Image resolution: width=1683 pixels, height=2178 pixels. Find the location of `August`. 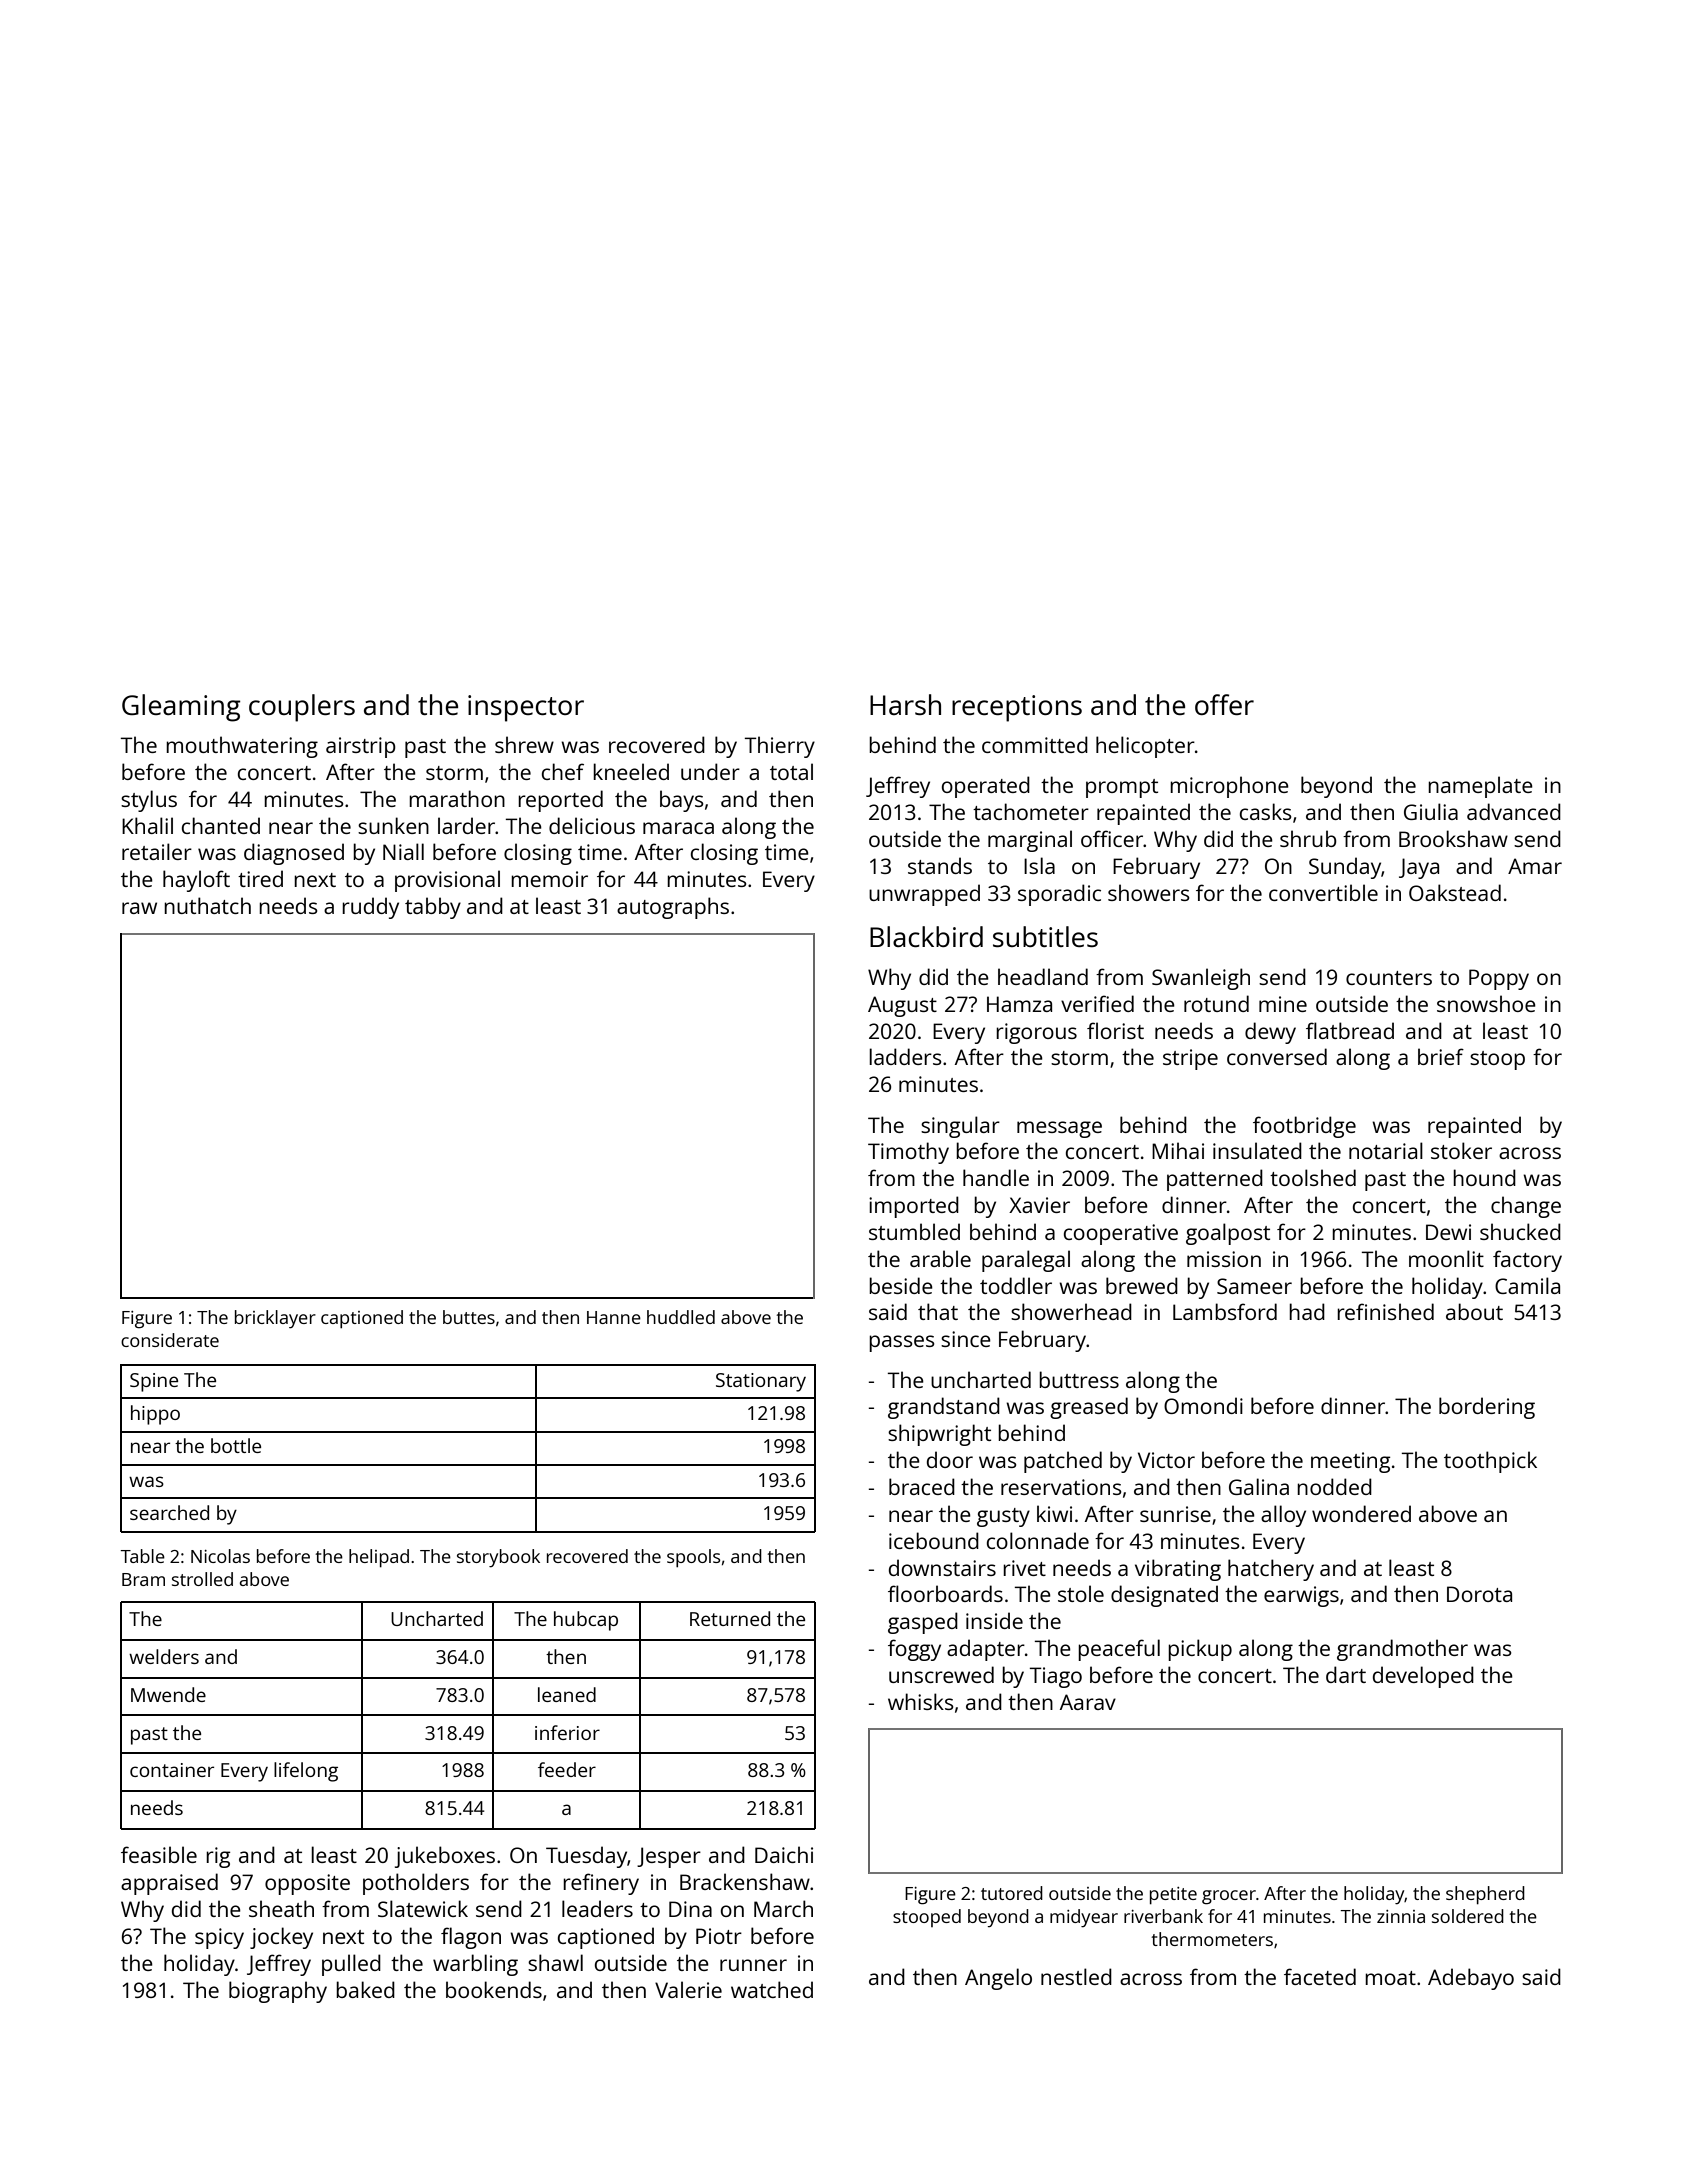

August is located at coordinates (902, 1006).
